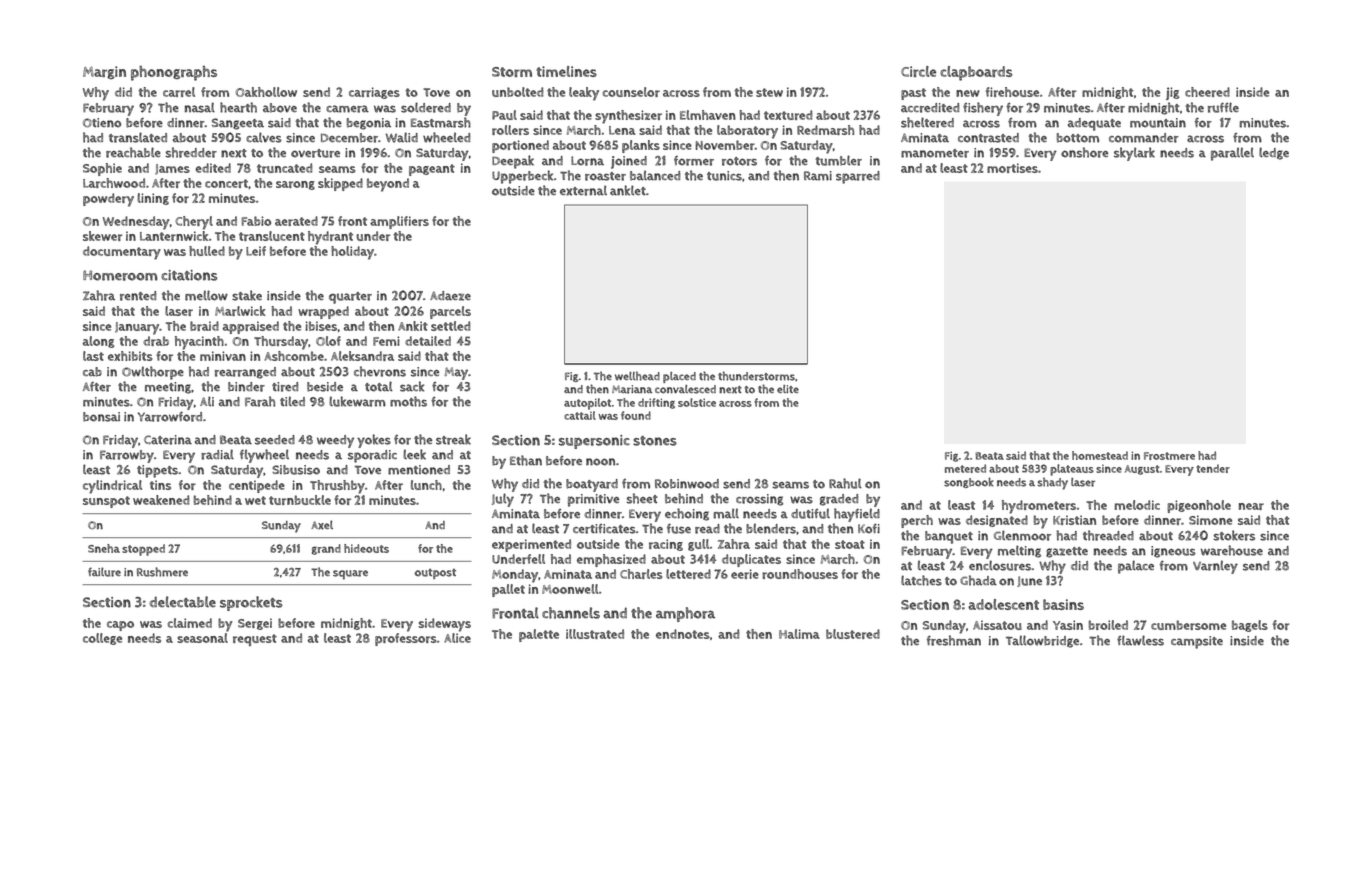 The height and width of the document is (887, 1372). What do you see at coordinates (174, 73) in the document?
I see `phonographs` at bounding box center [174, 73].
